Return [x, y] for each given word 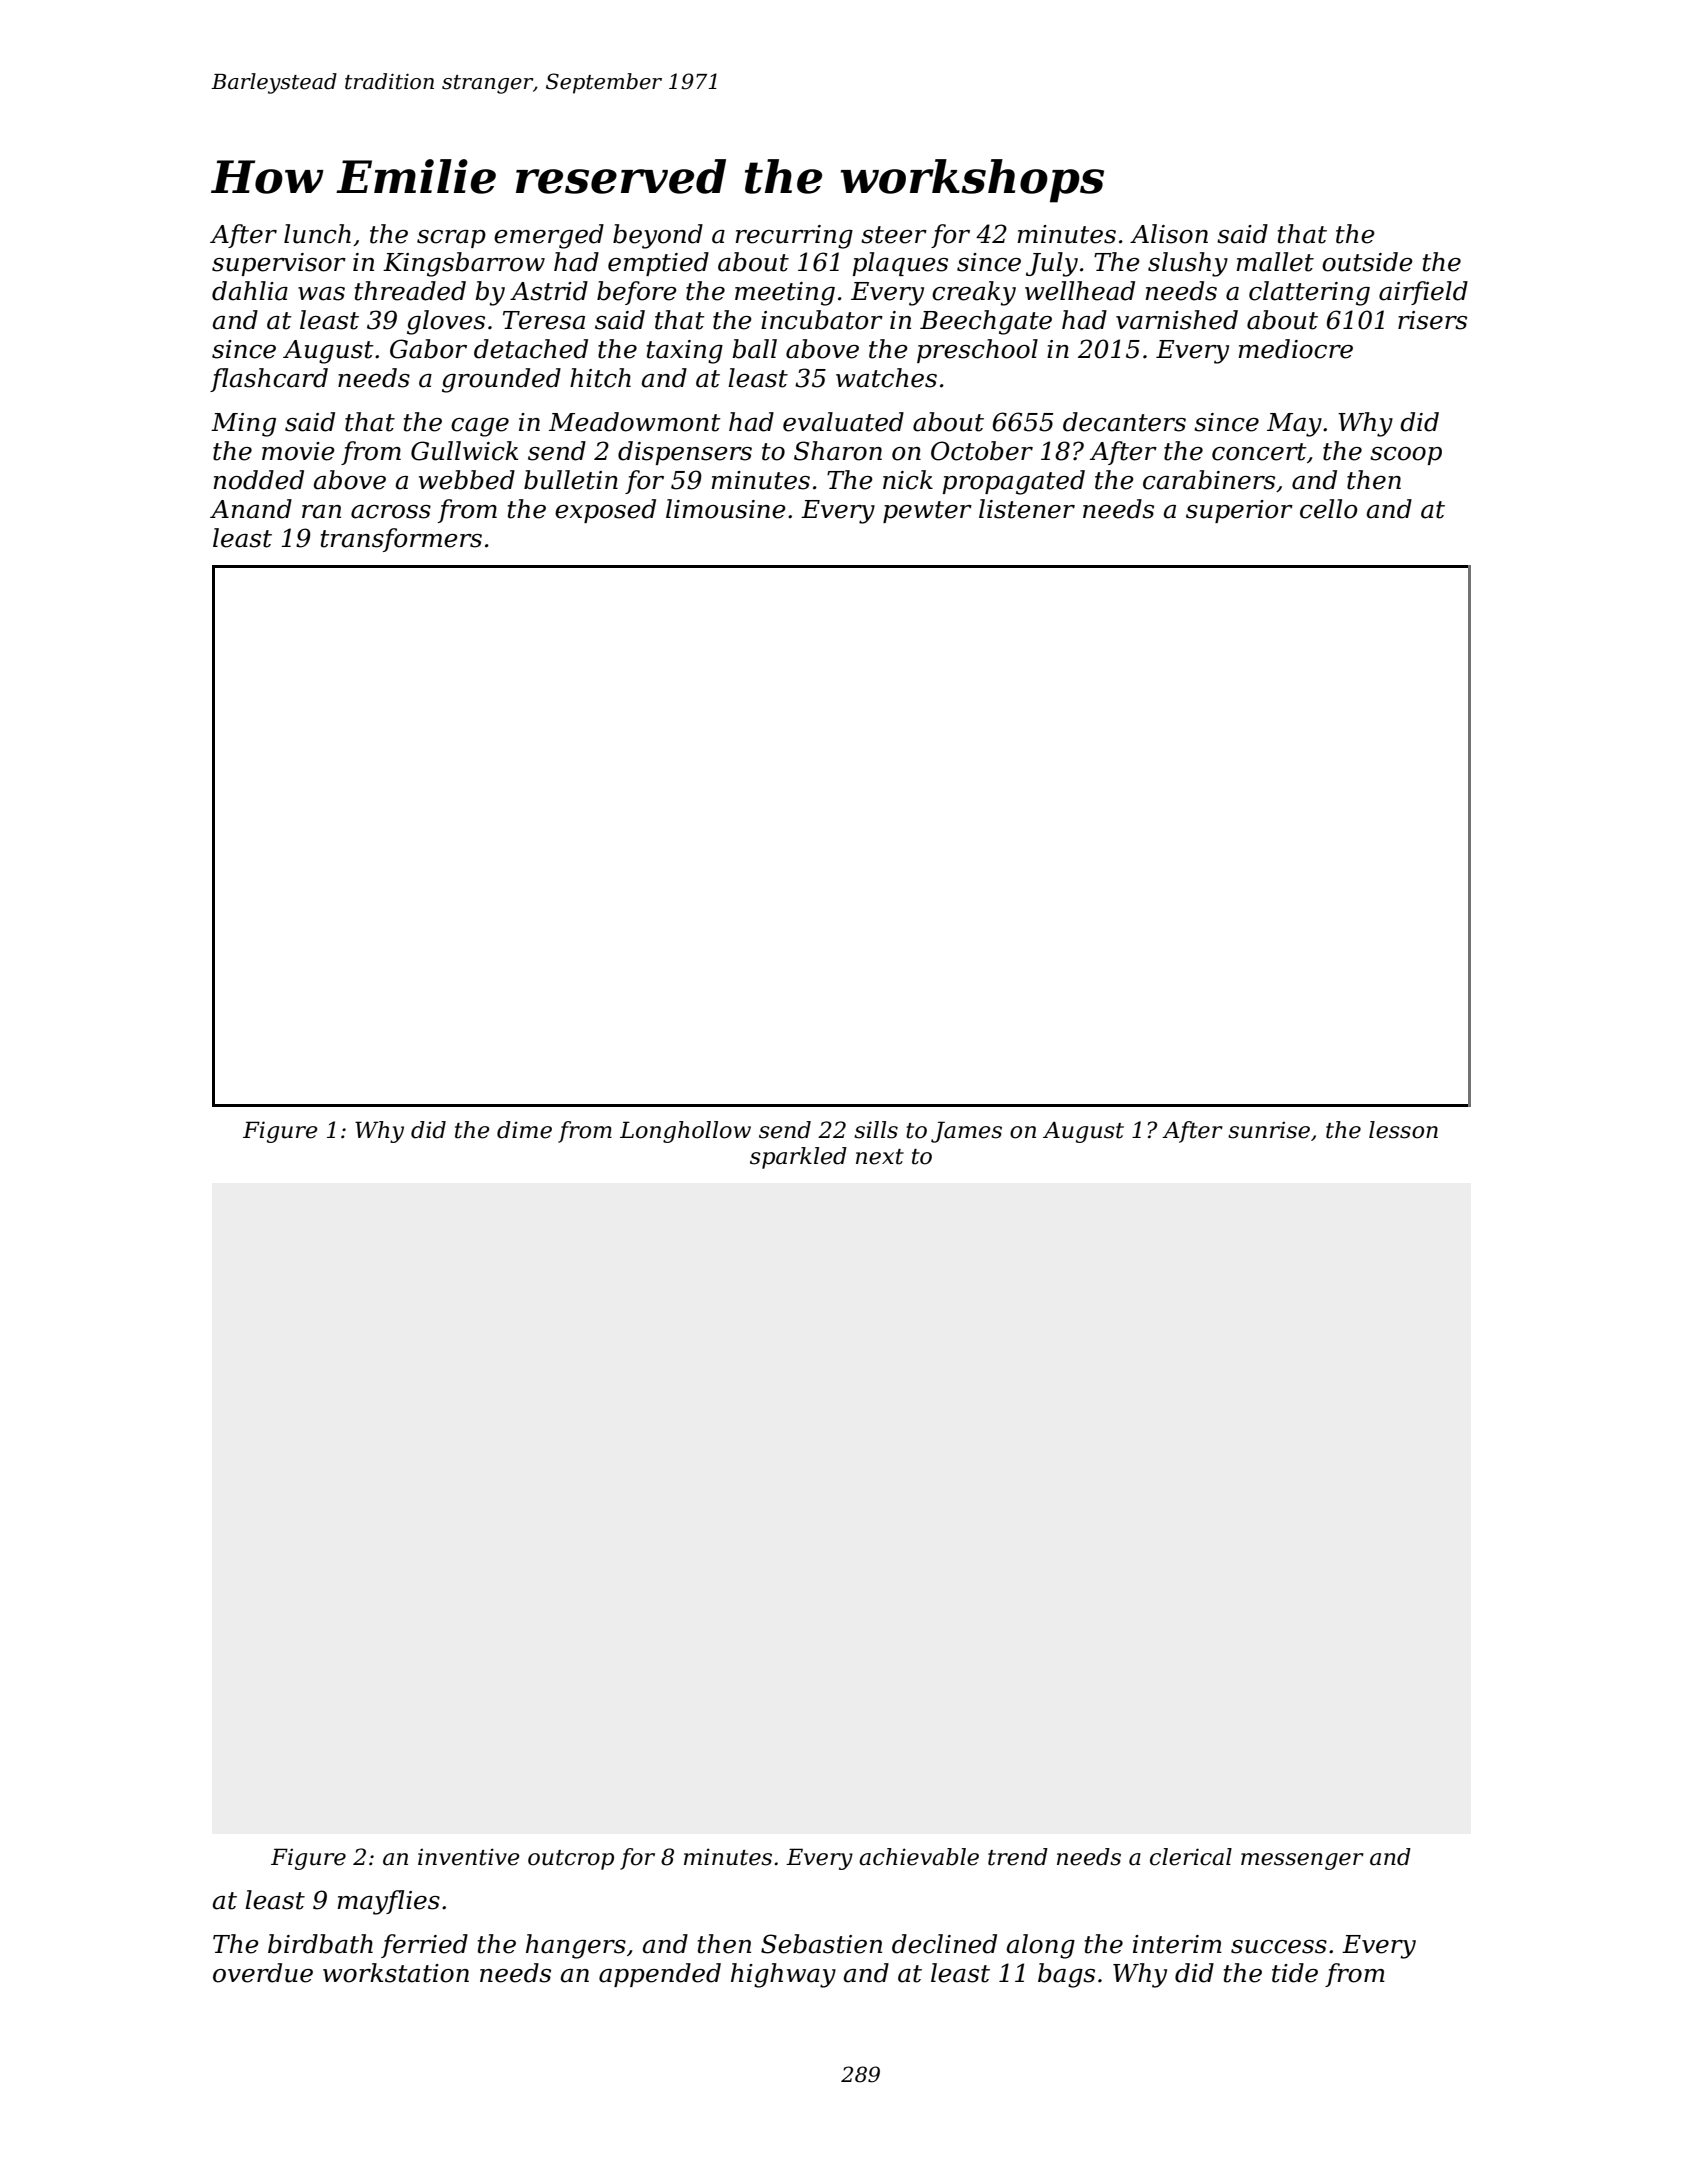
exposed [605, 511]
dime [524, 1130]
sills [876, 1130]
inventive [469, 1857]
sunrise [1269, 1130]
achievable [919, 1857]
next [880, 1157]
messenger [1302, 1861]
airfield [1423, 293]
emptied [658, 264]
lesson [1403, 1130]
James [966, 1132]
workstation [396, 1973]
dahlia [250, 291]
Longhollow [685, 1132]
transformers [401, 540]
